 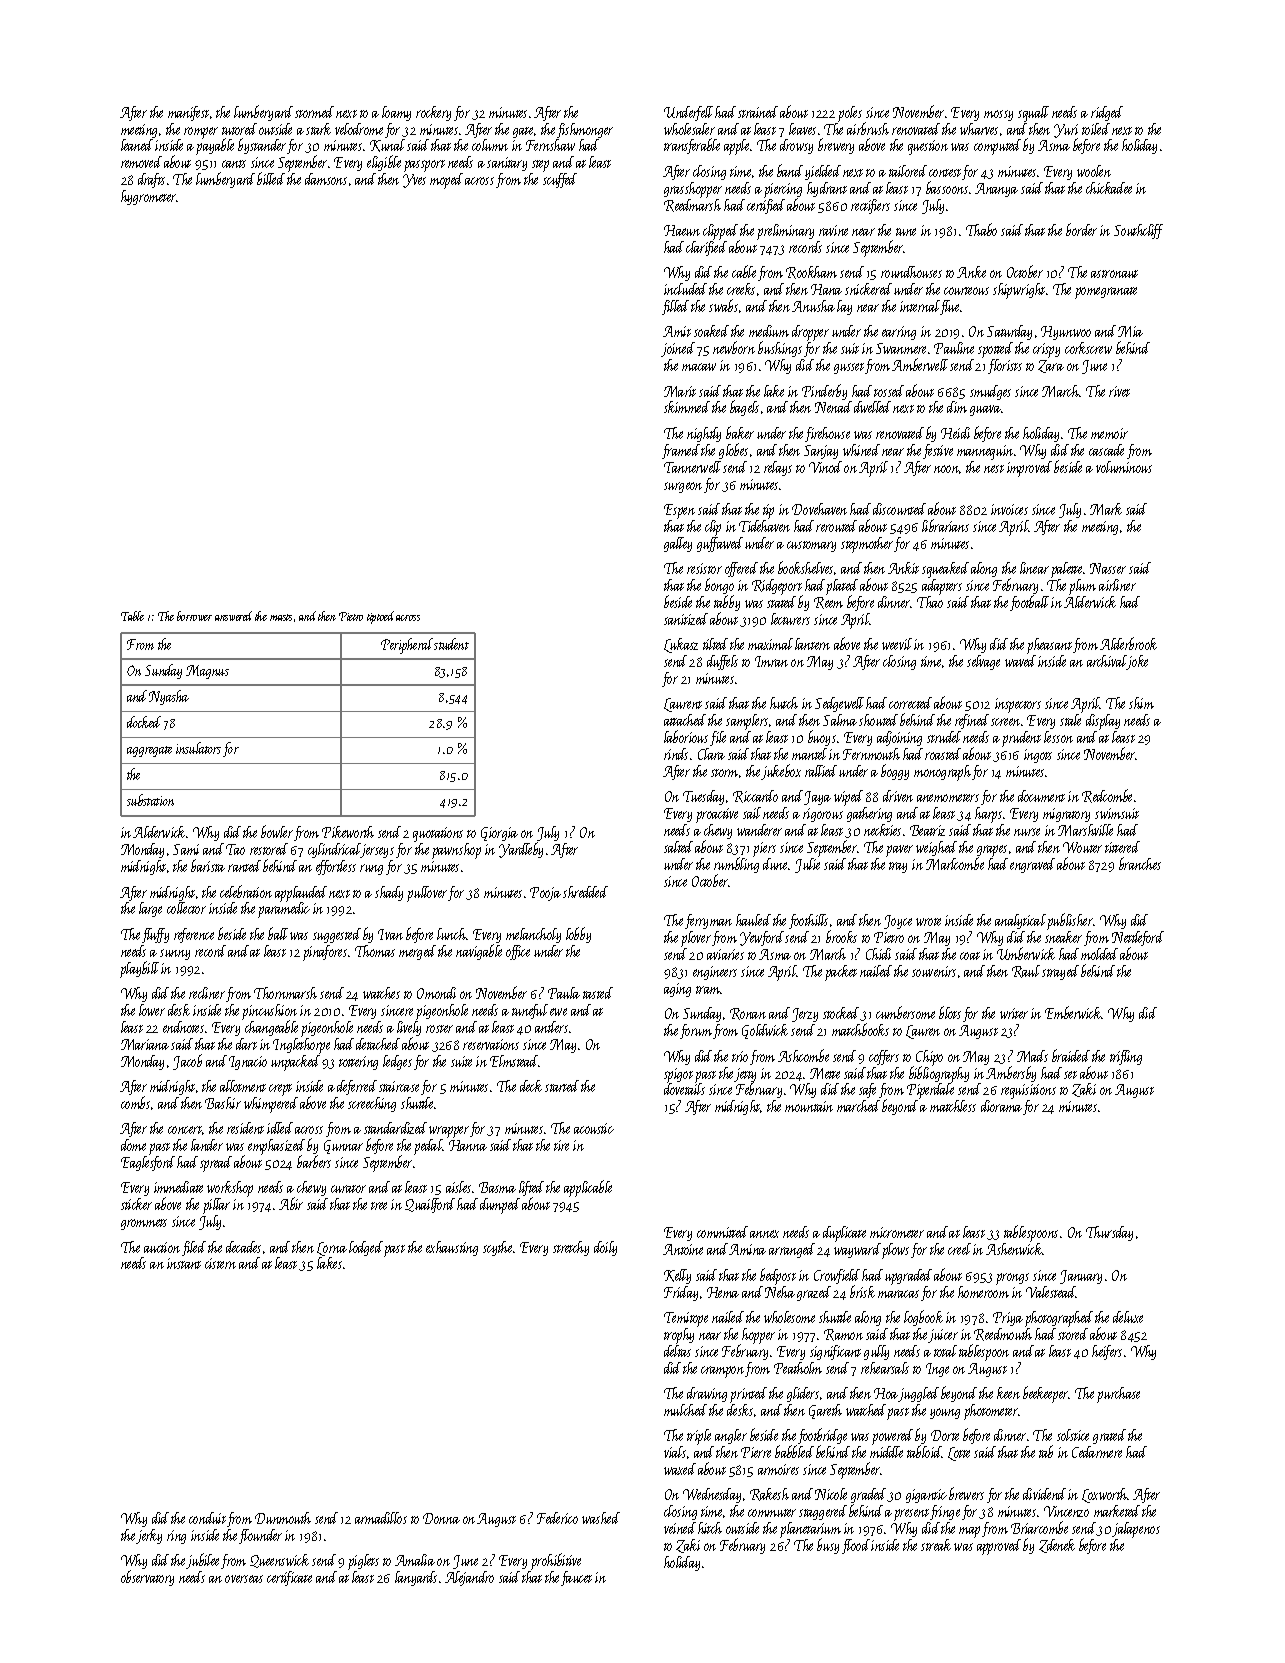 What do you see at coordinates (150, 909) in the page?
I see `large` at bounding box center [150, 909].
